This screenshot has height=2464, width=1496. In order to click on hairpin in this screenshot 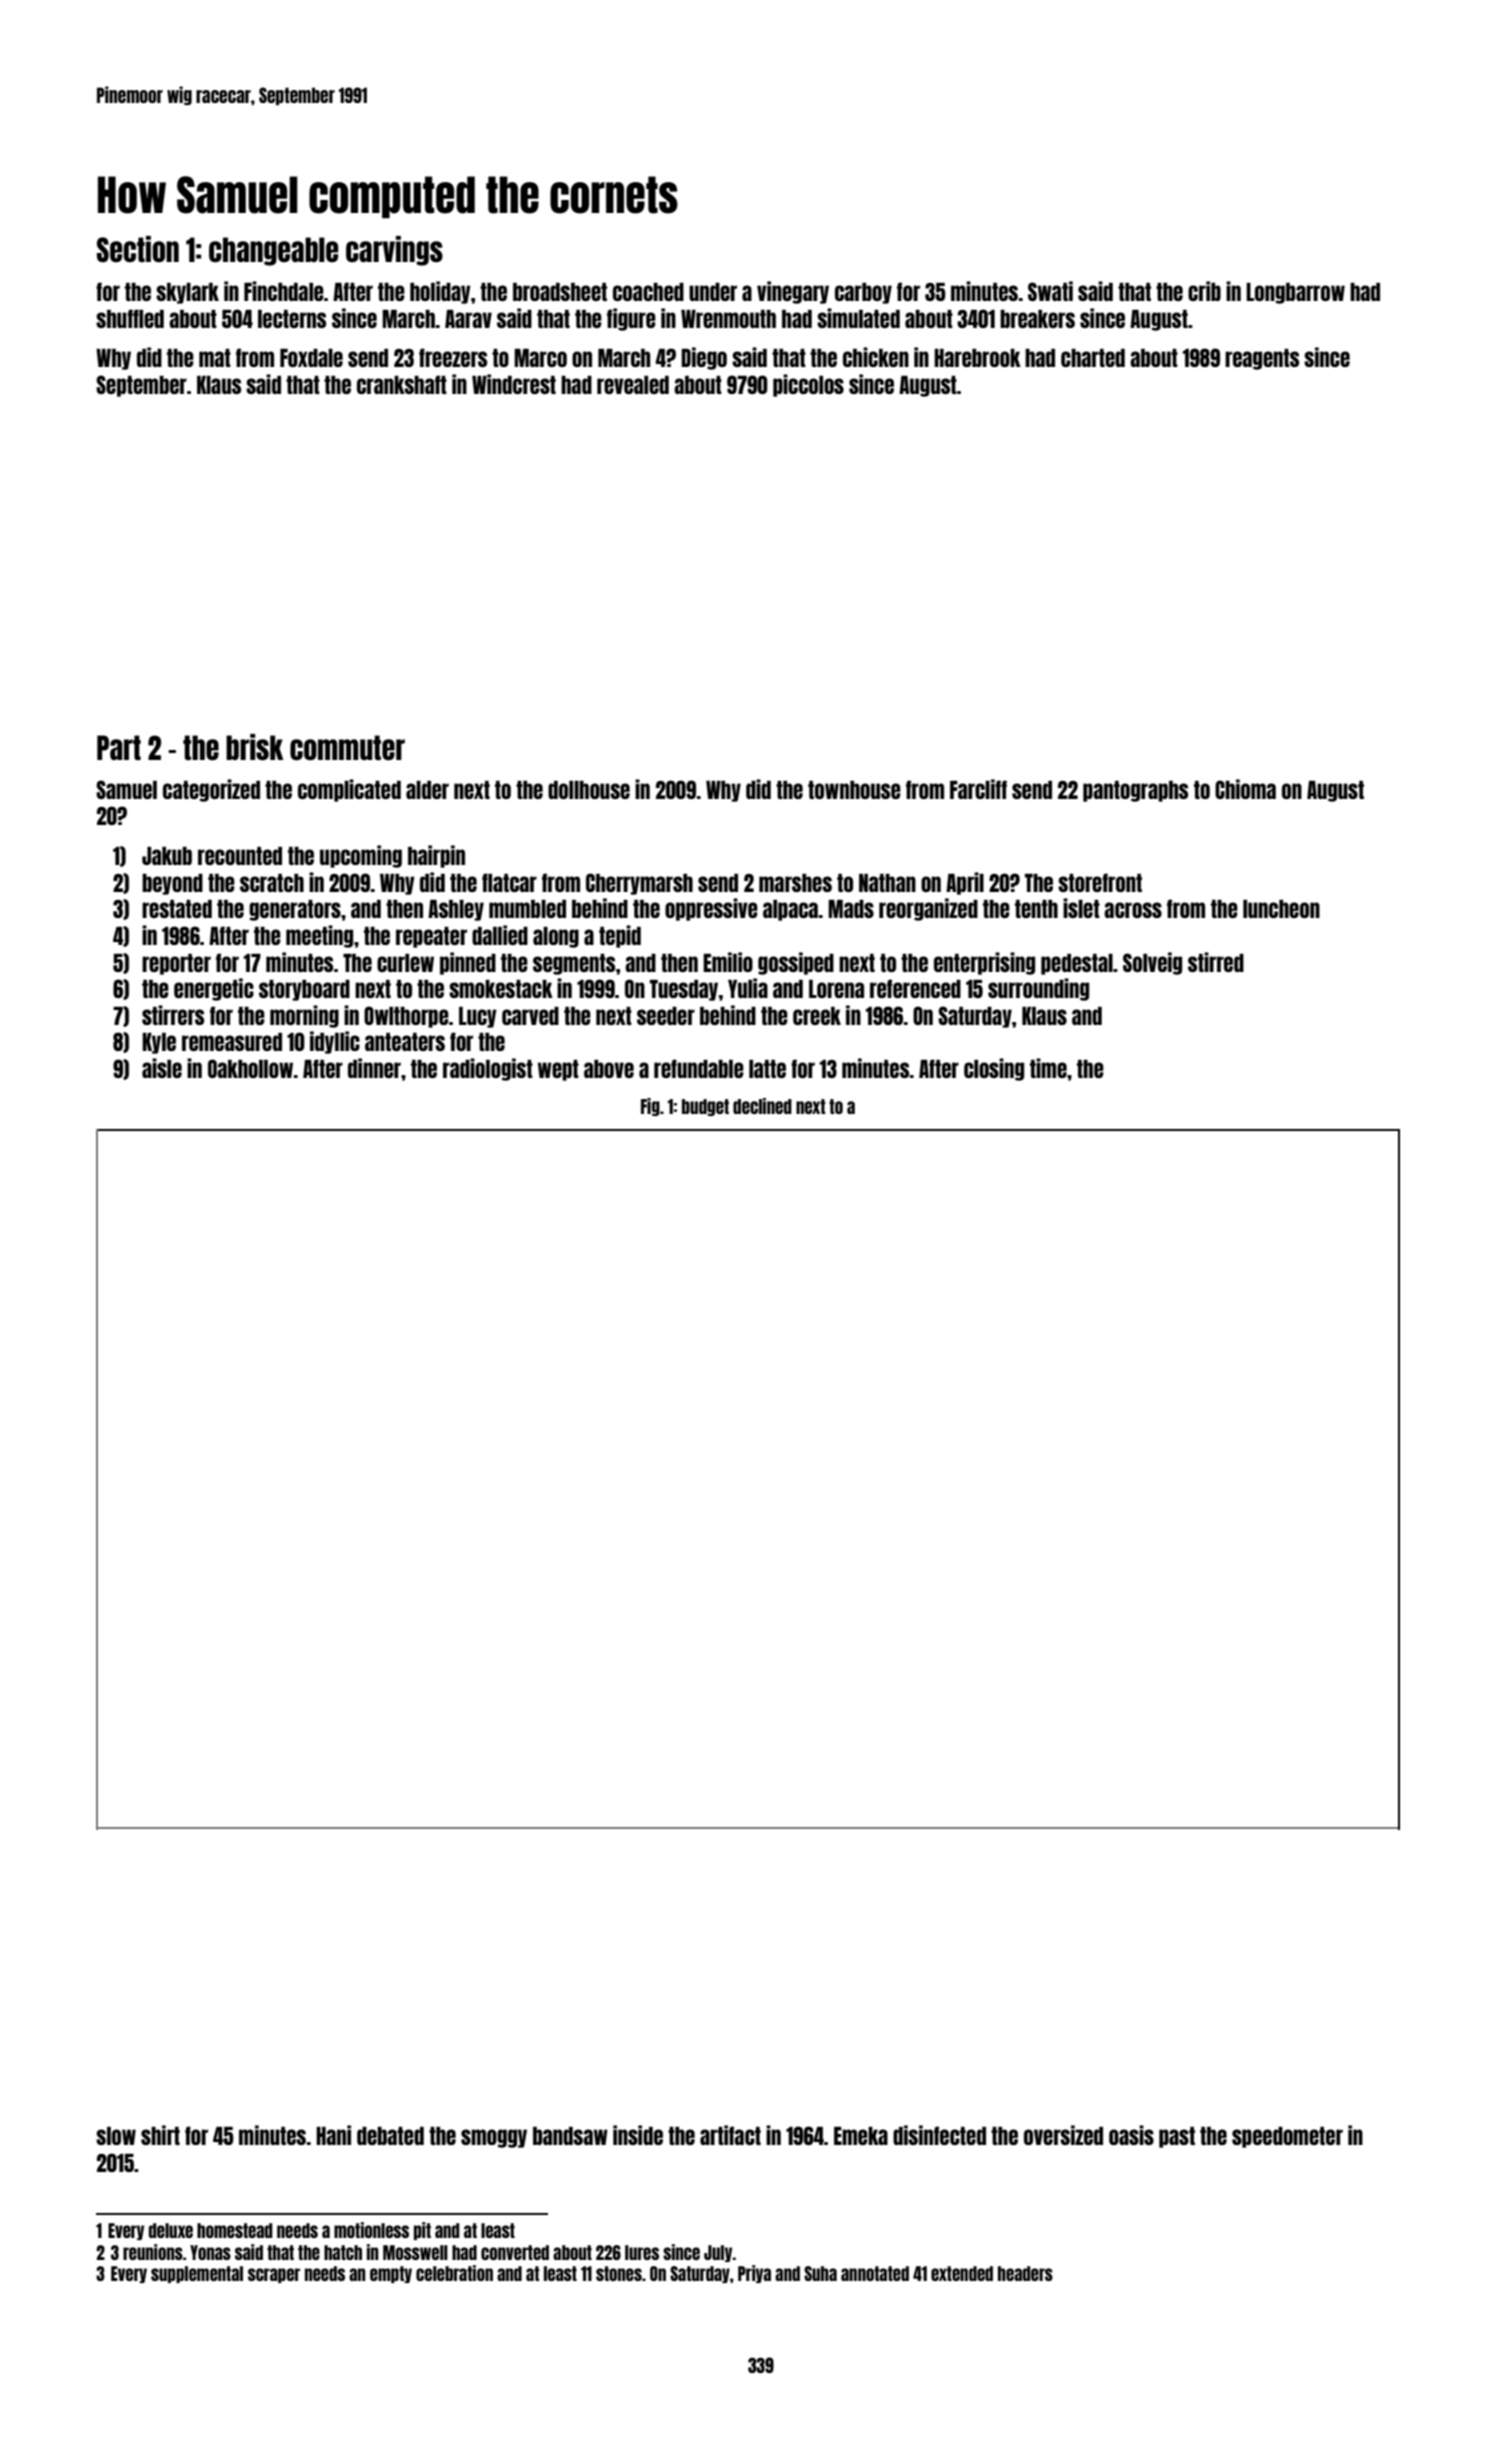, I will do `click(436, 856)`.
